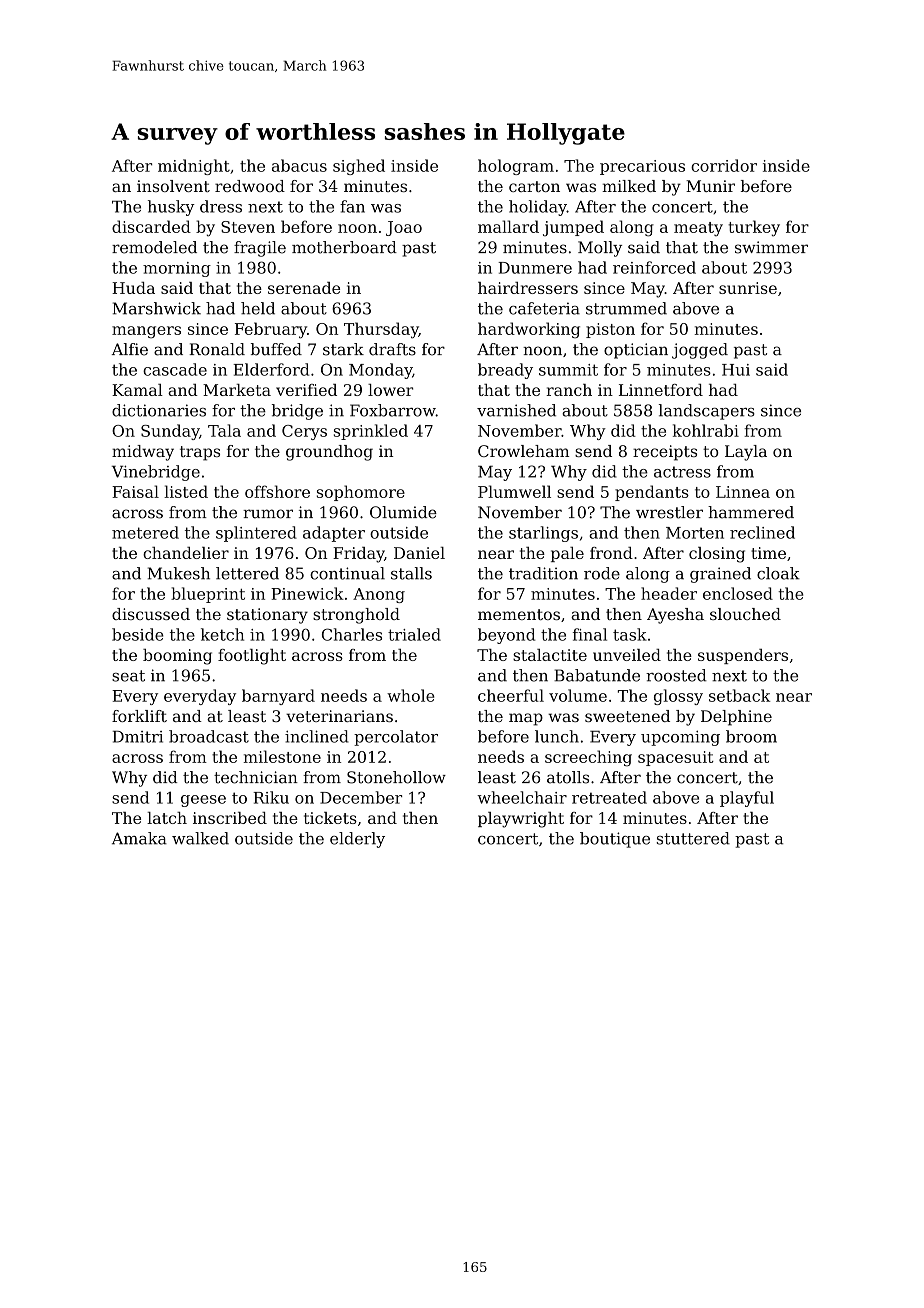 This screenshot has height=1308, width=924. What do you see at coordinates (597, 675) in the screenshot?
I see `Babatunde` at bounding box center [597, 675].
